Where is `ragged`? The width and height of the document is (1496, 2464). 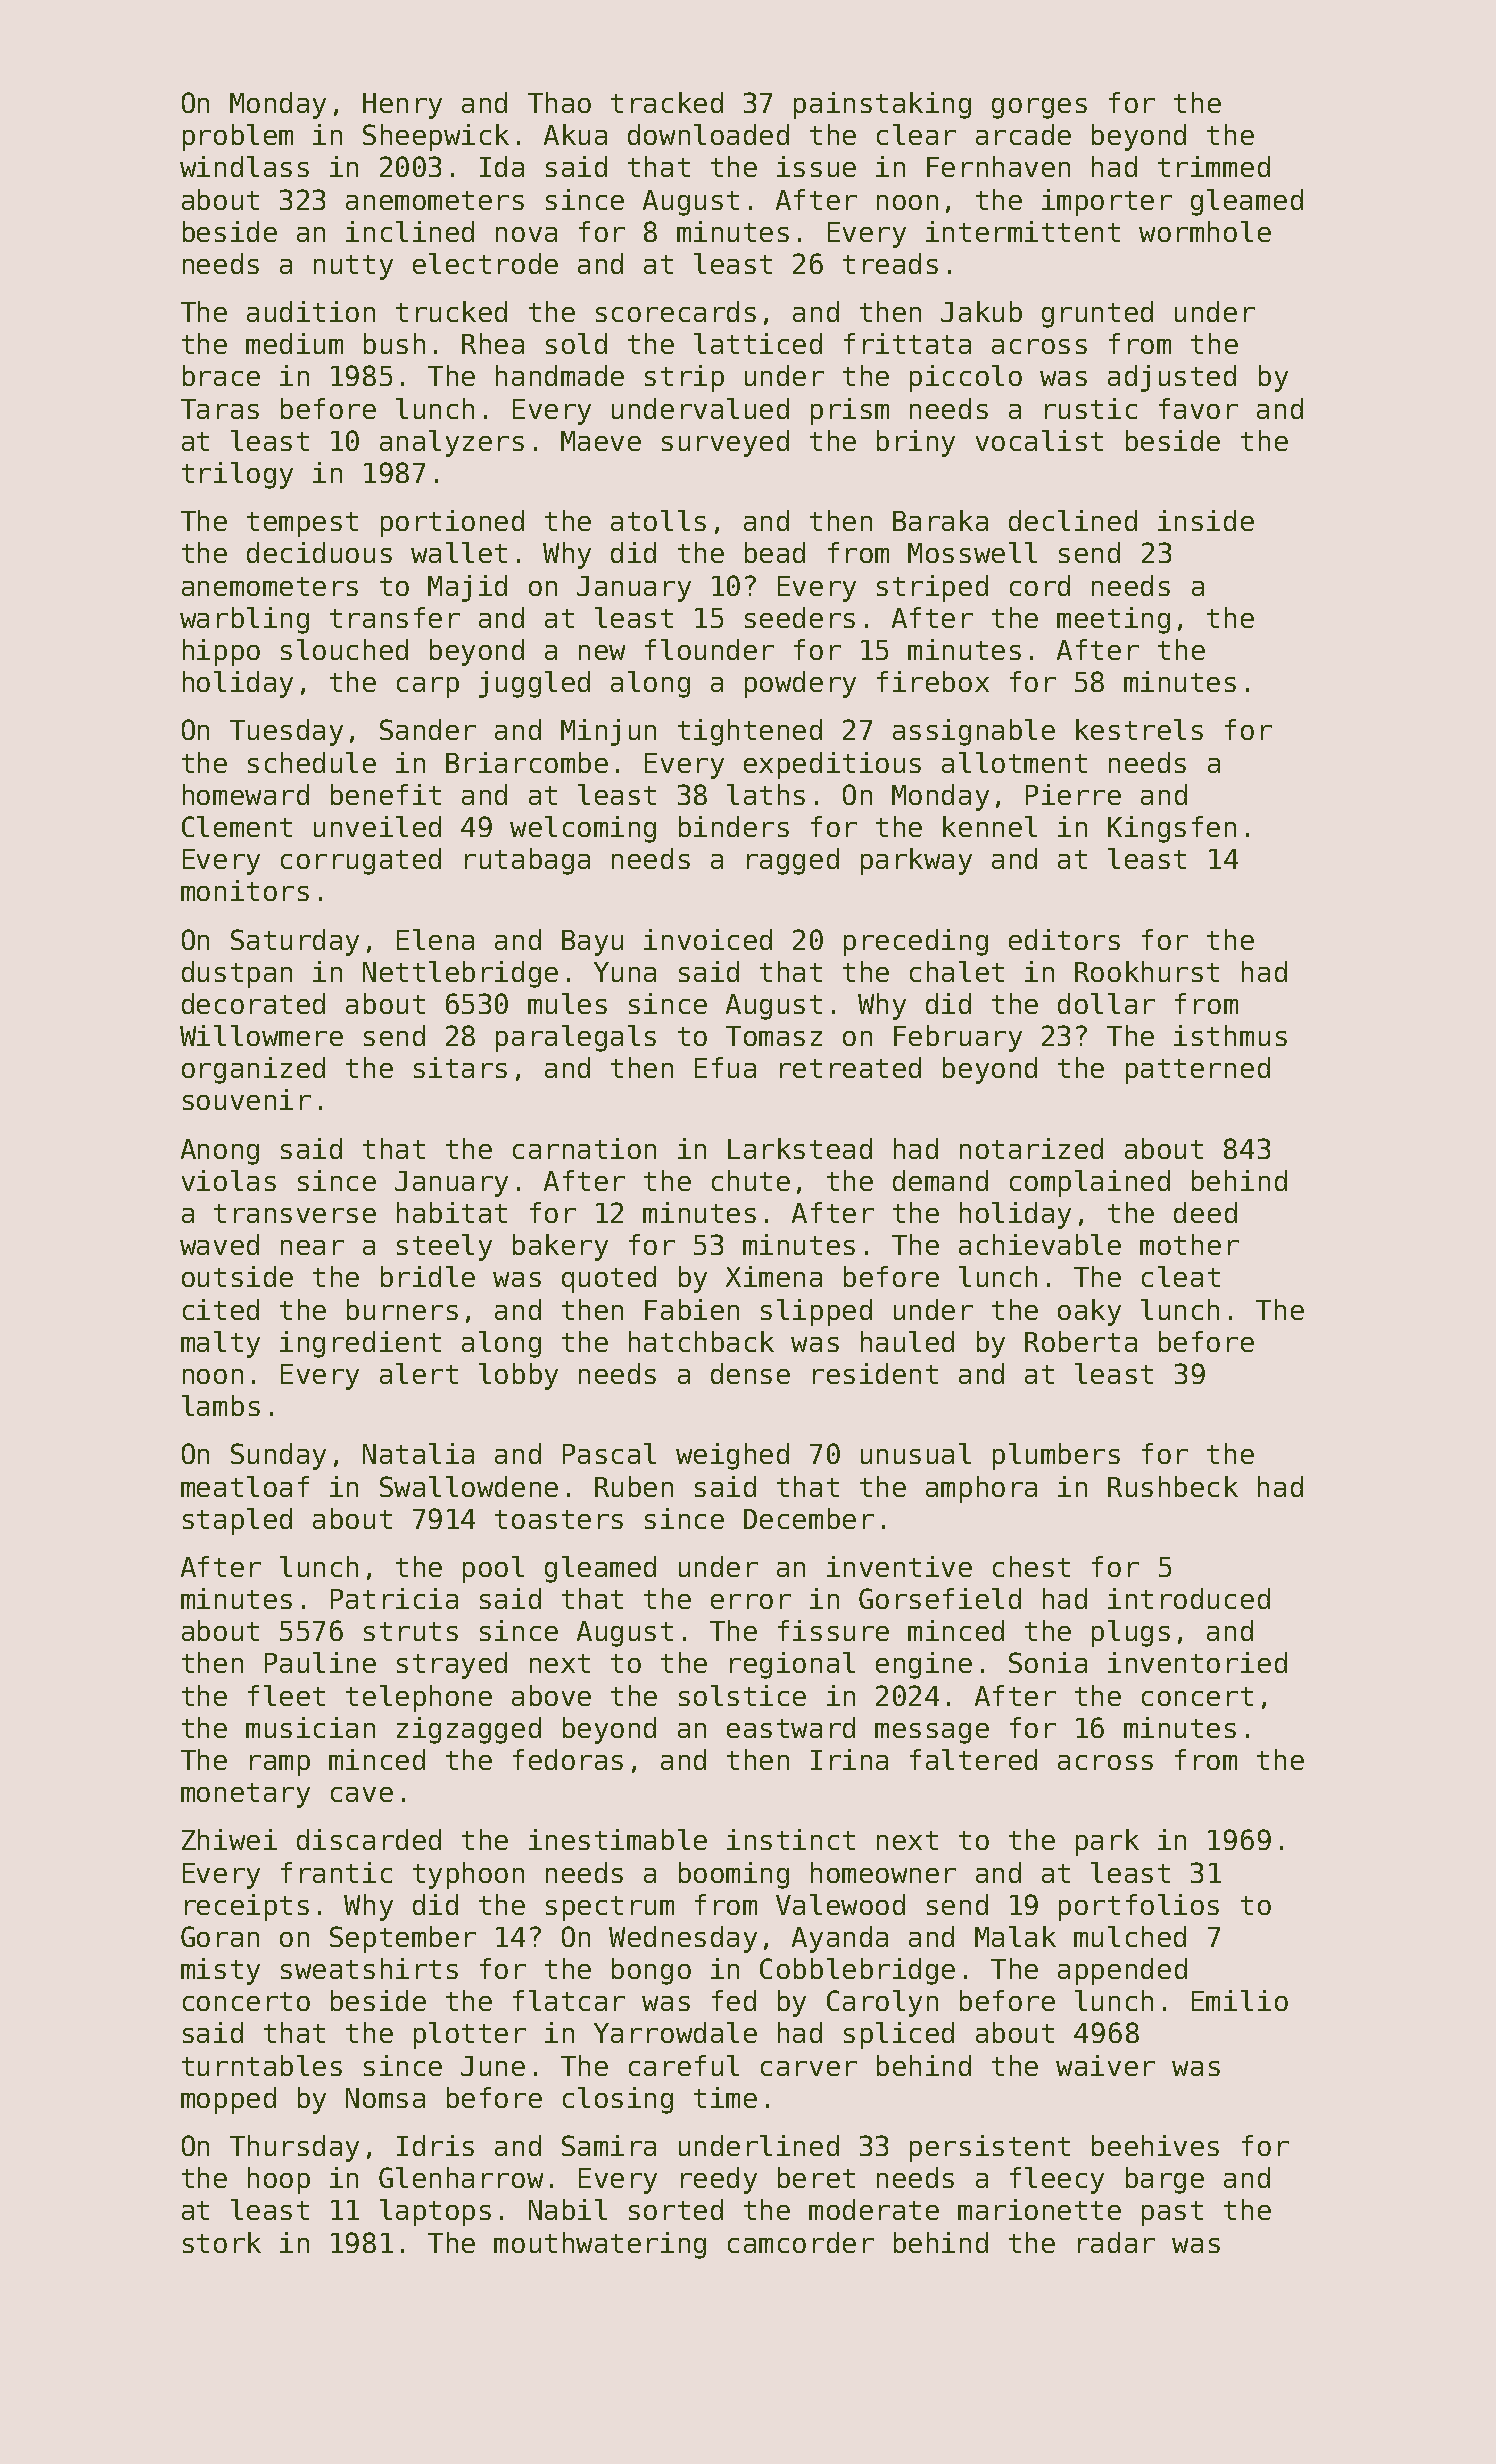 ragged is located at coordinates (793, 861).
